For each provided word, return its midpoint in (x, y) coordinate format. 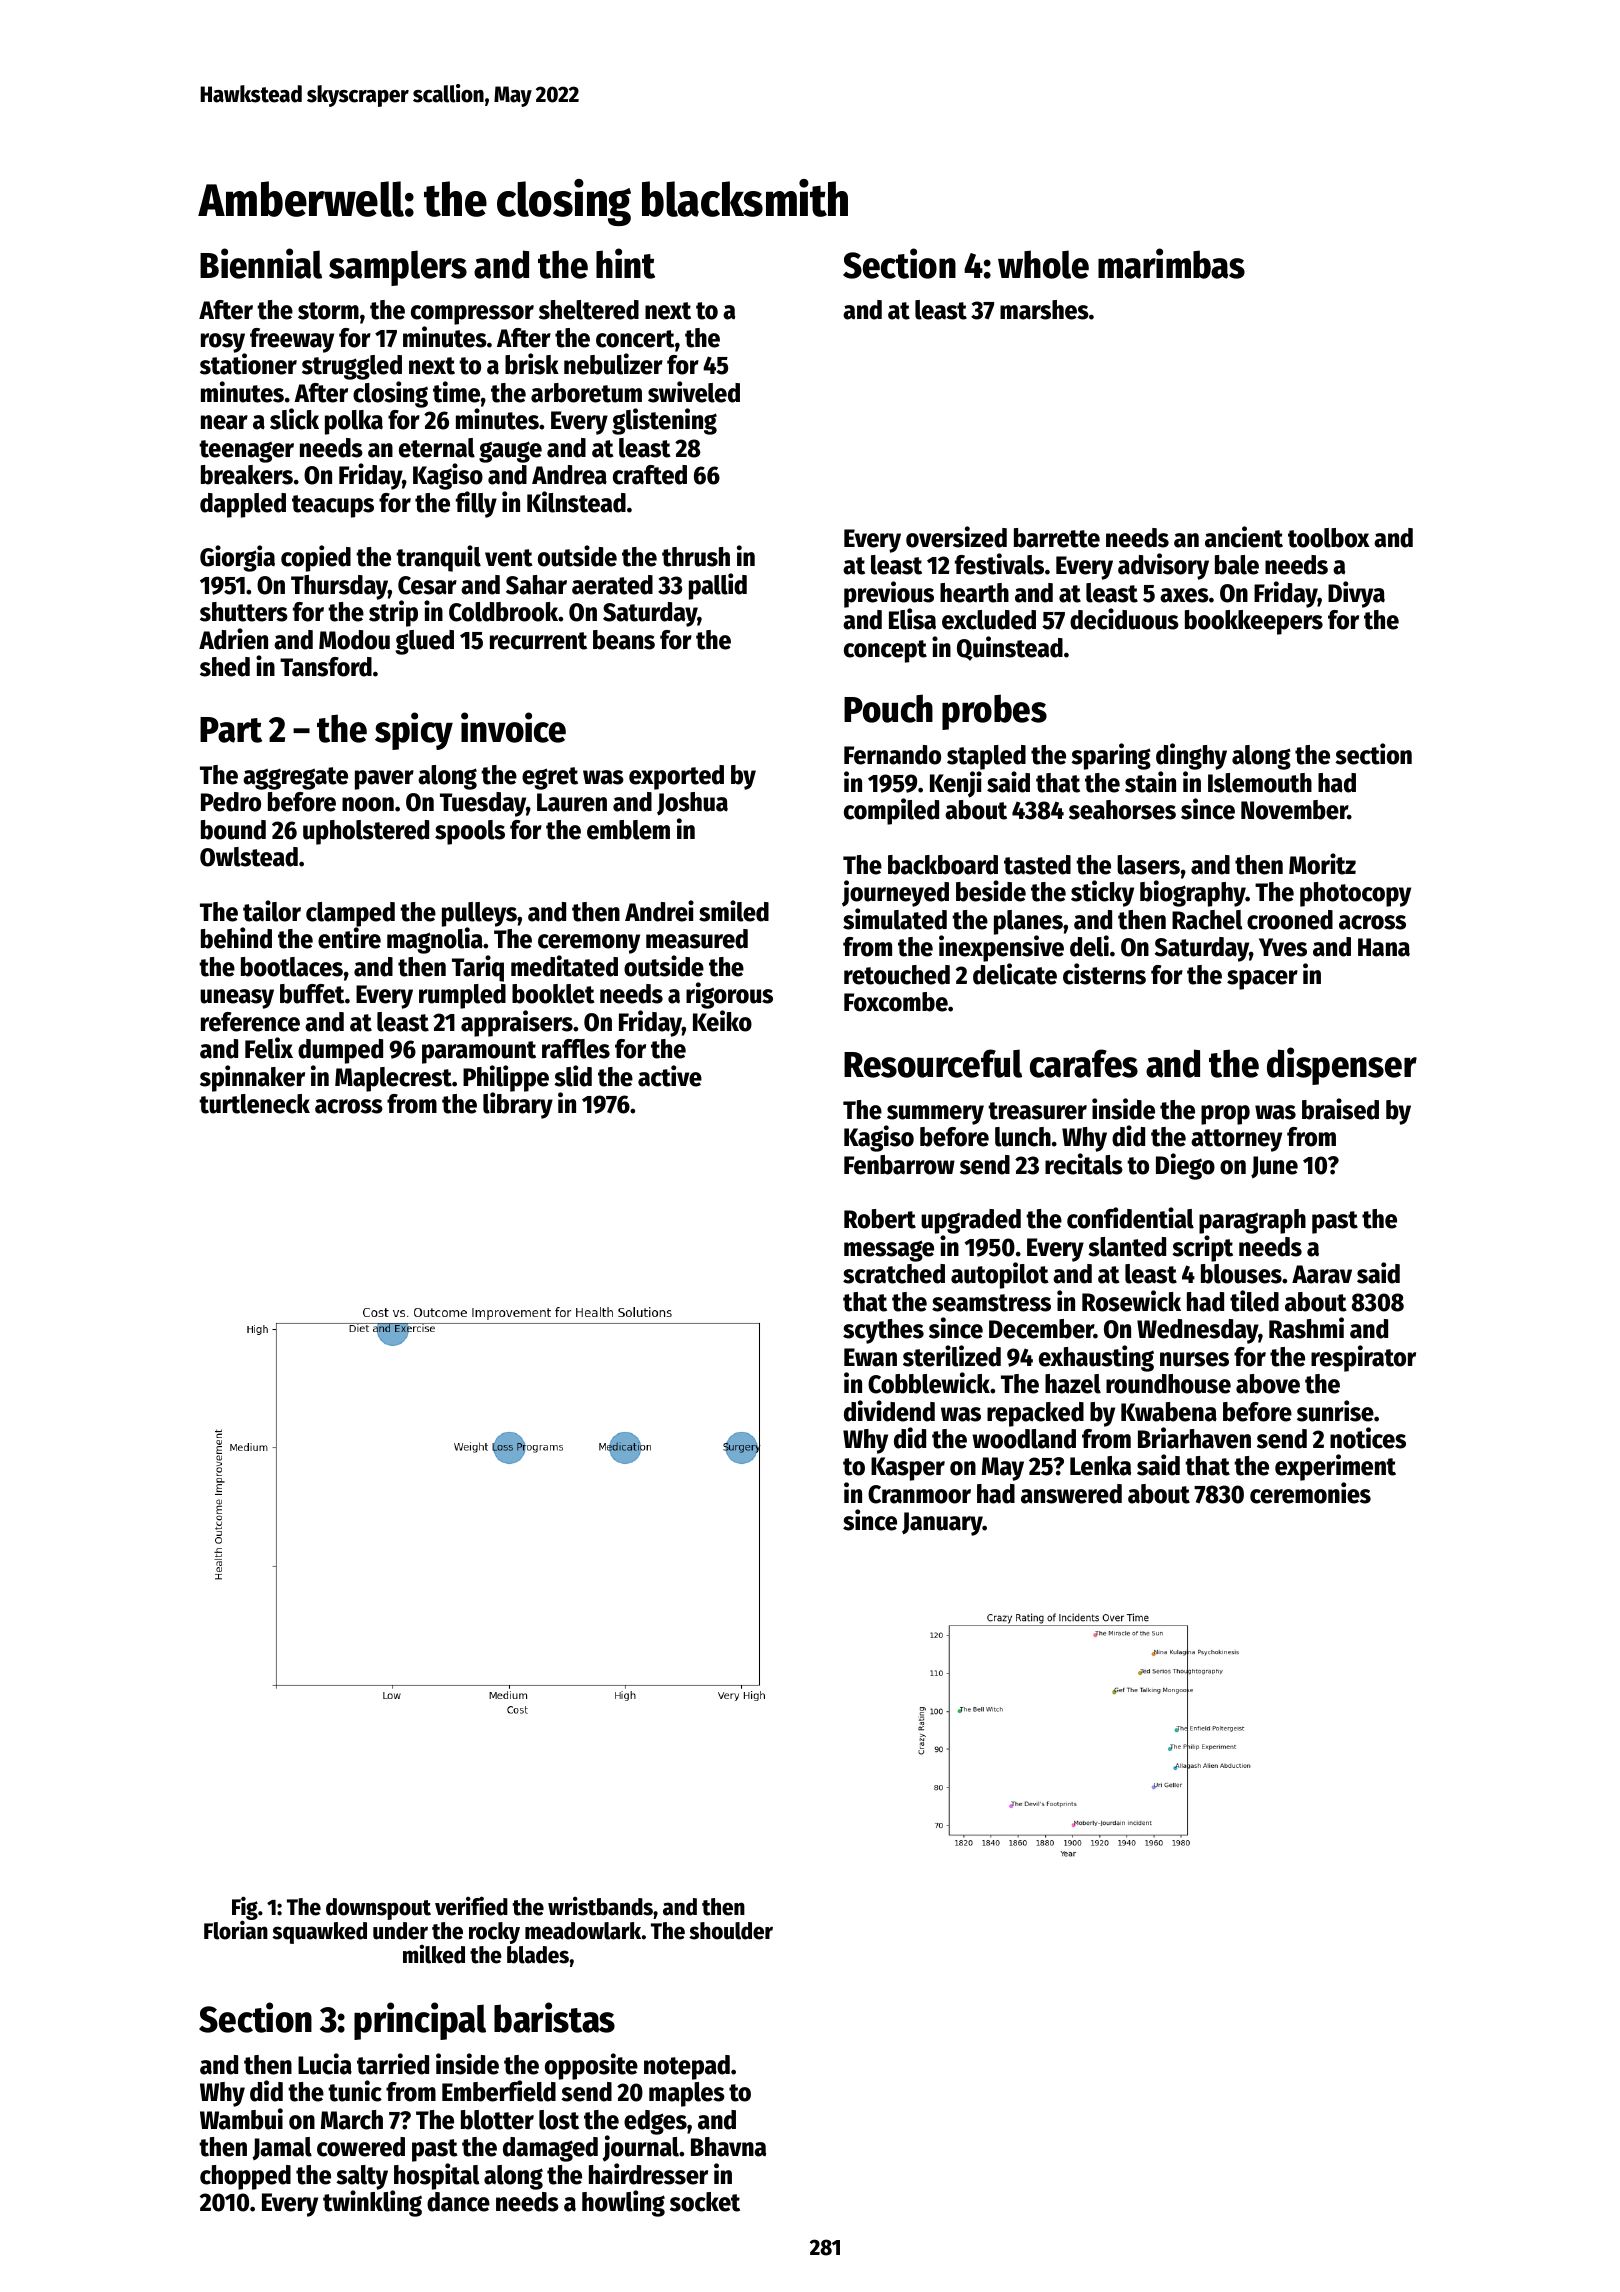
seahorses (1122, 810)
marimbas (1171, 263)
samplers (398, 268)
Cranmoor (919, 1494)
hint (625, 263)
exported (676, 777)
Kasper (908, 1469)
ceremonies (1310, 1493)
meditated (564, 966)
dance (458, 2202)
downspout (378, 1909)
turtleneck (254, 1104)
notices (1368, 1438)
